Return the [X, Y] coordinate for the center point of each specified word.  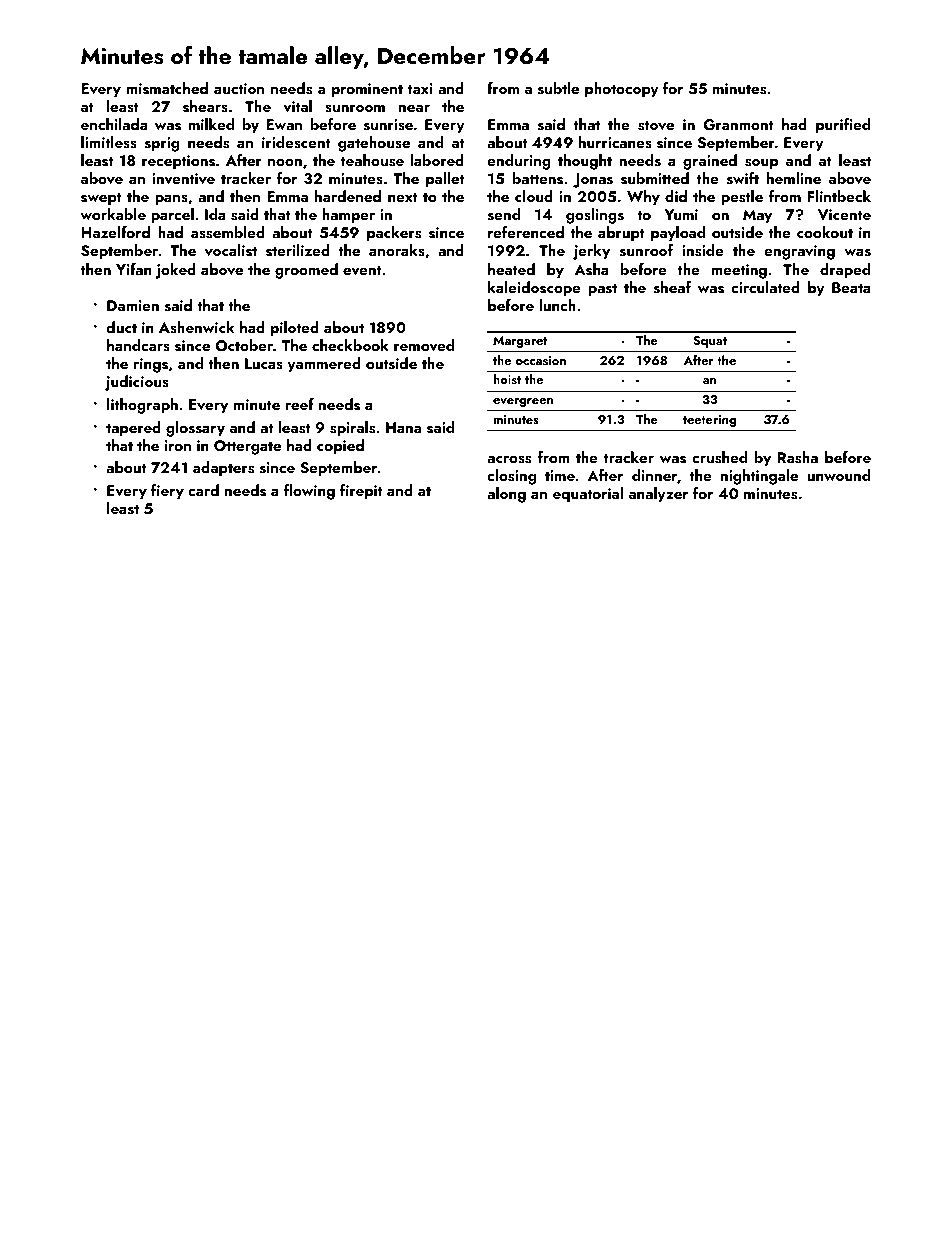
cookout [825, 232]
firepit [361, 492]
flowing [309, 492]
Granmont [739, 125]
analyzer [658, 495]
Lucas [264, 364]
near [414, 108]
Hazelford [115, 232]
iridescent [296, 142]
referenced [526, 232]
